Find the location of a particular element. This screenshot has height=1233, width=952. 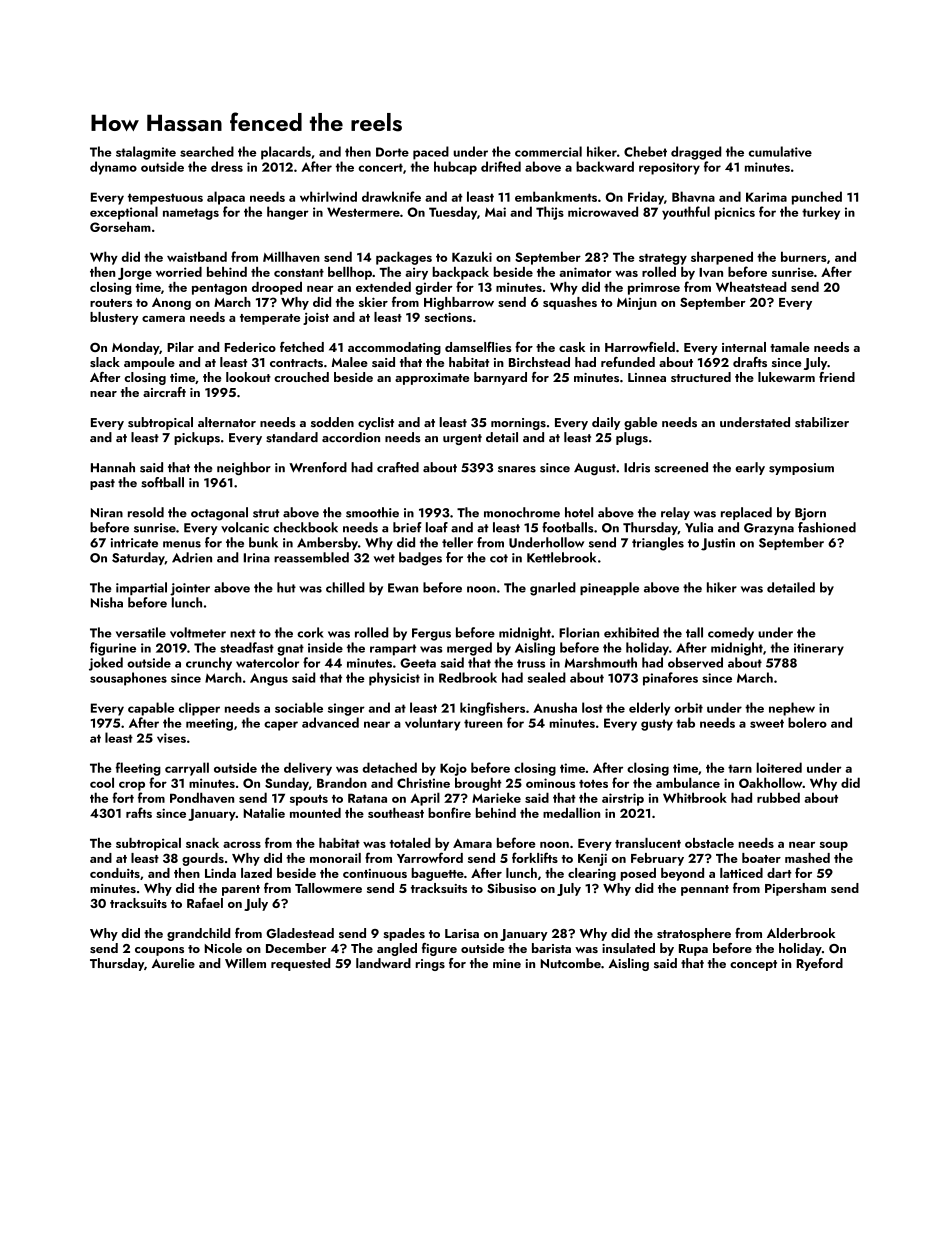

coupons is located at coordinates (159, 951).
